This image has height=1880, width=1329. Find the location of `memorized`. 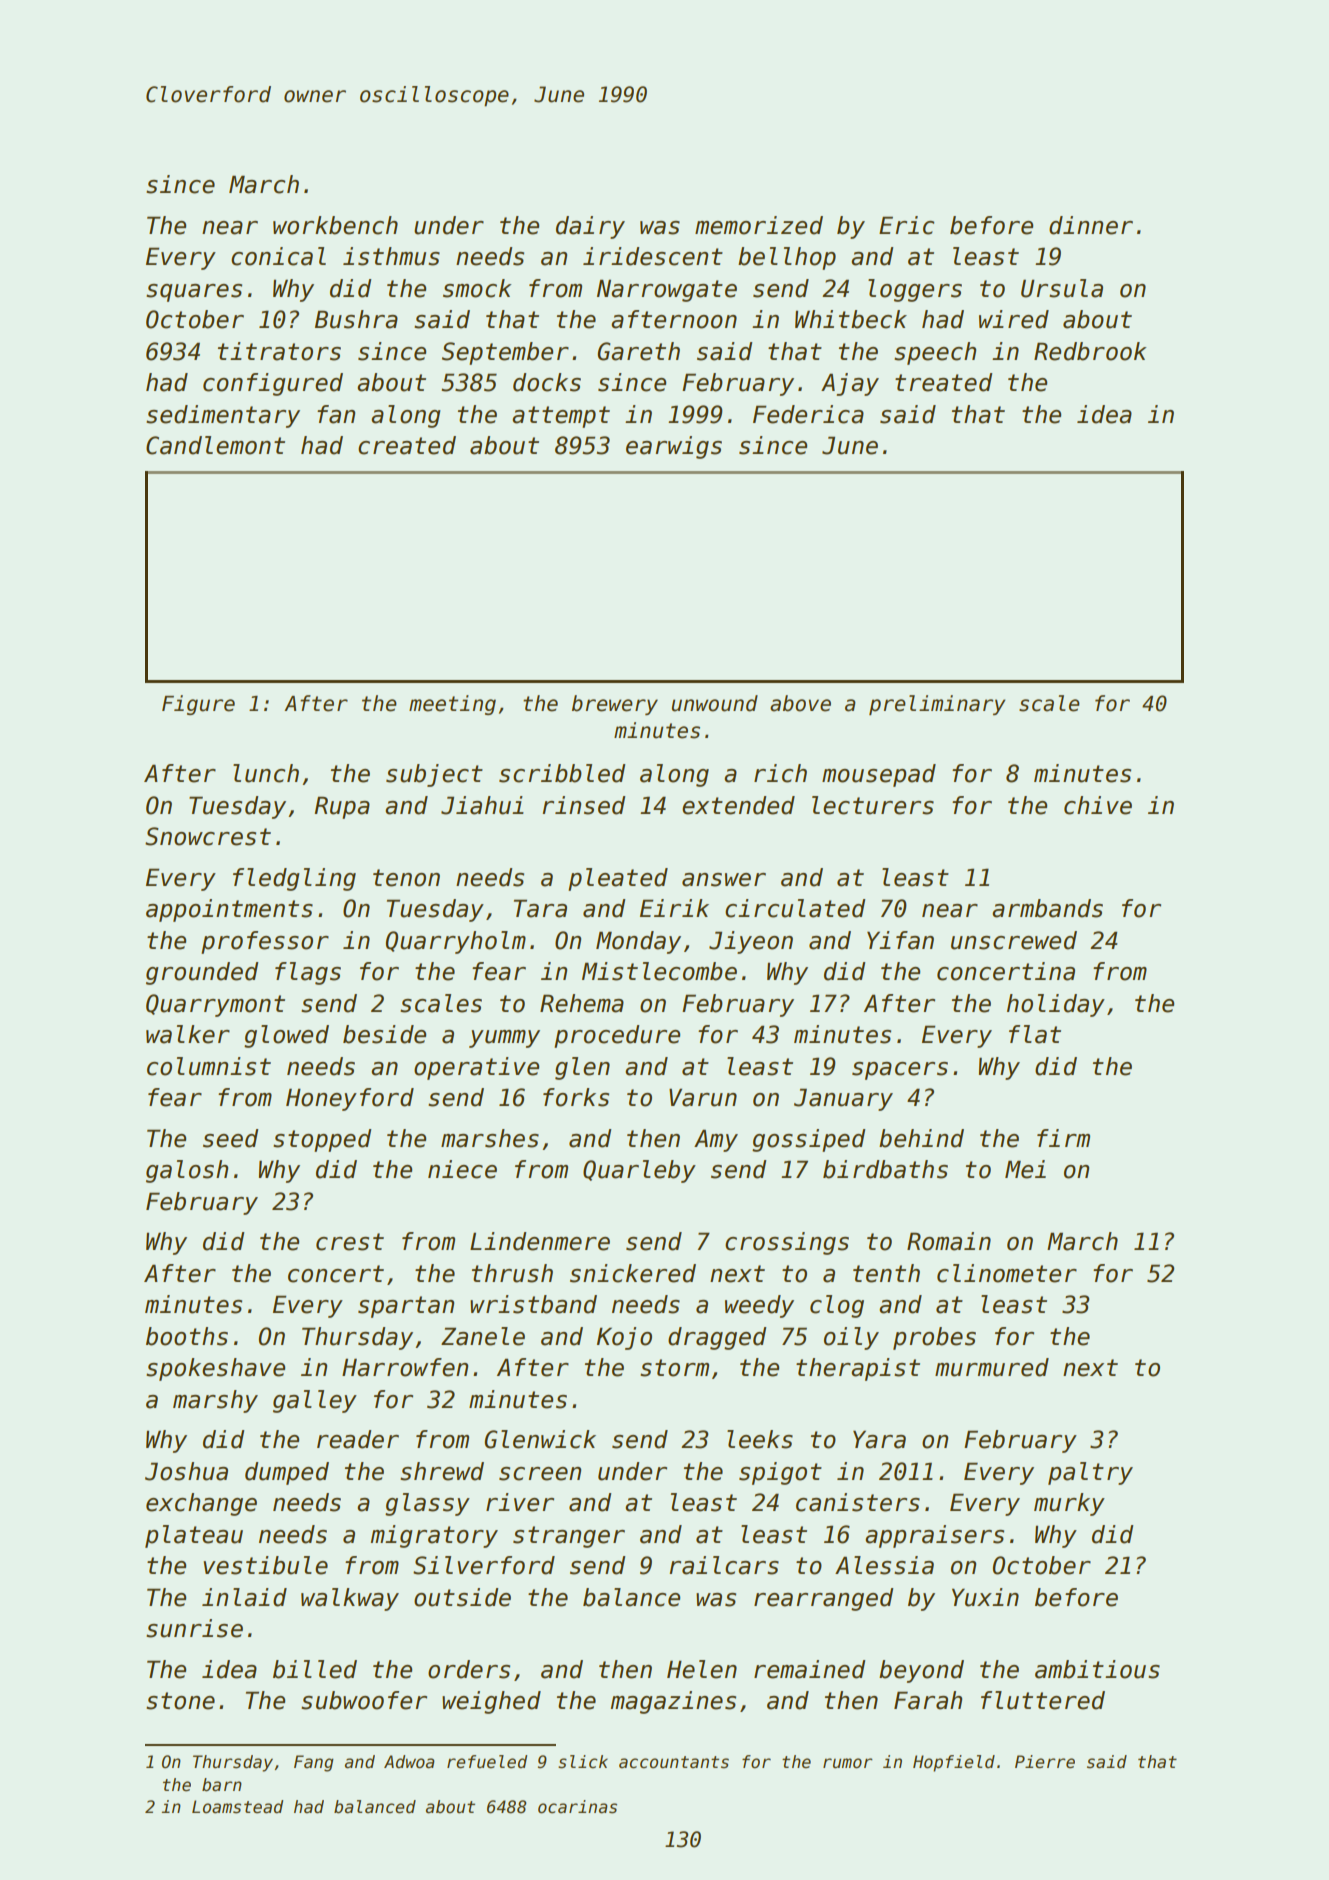

memorized is located at coordinates (759, 225).
